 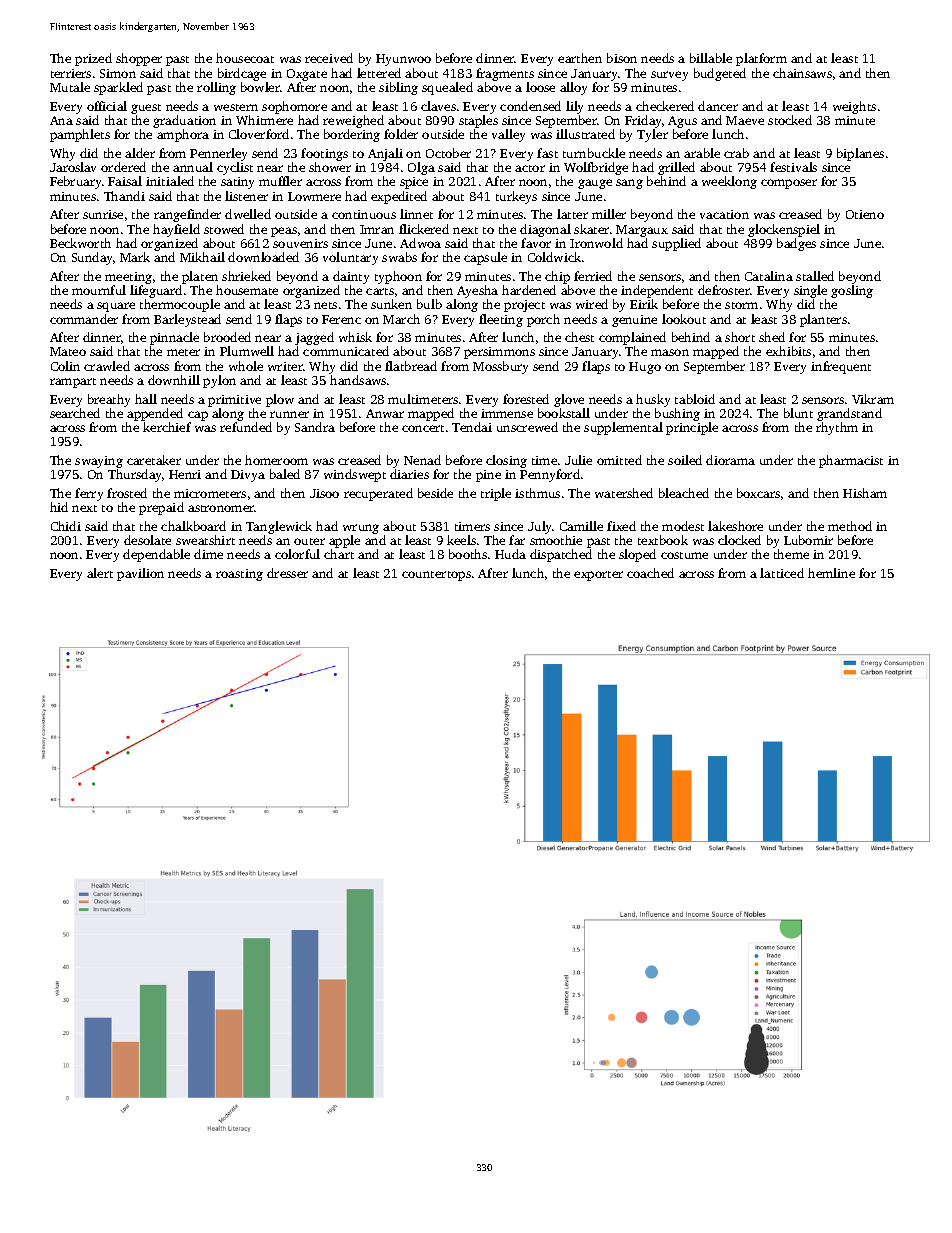 What do you see at coordinates (860, 154) in the document?
I see `biplanes` at bounding box center [860, 154].
